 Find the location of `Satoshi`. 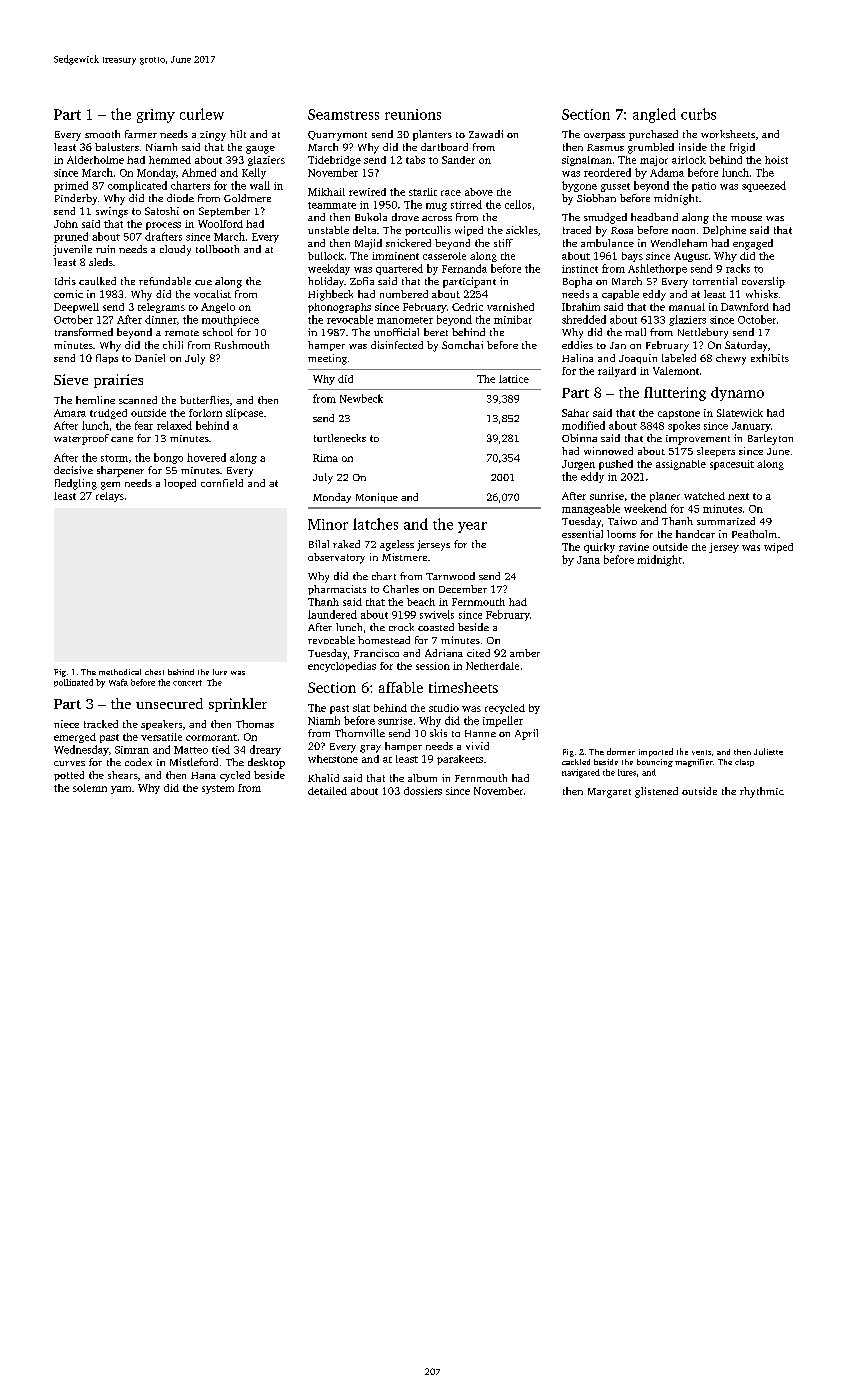

Satoshi is located at coordinates (162, 211).
